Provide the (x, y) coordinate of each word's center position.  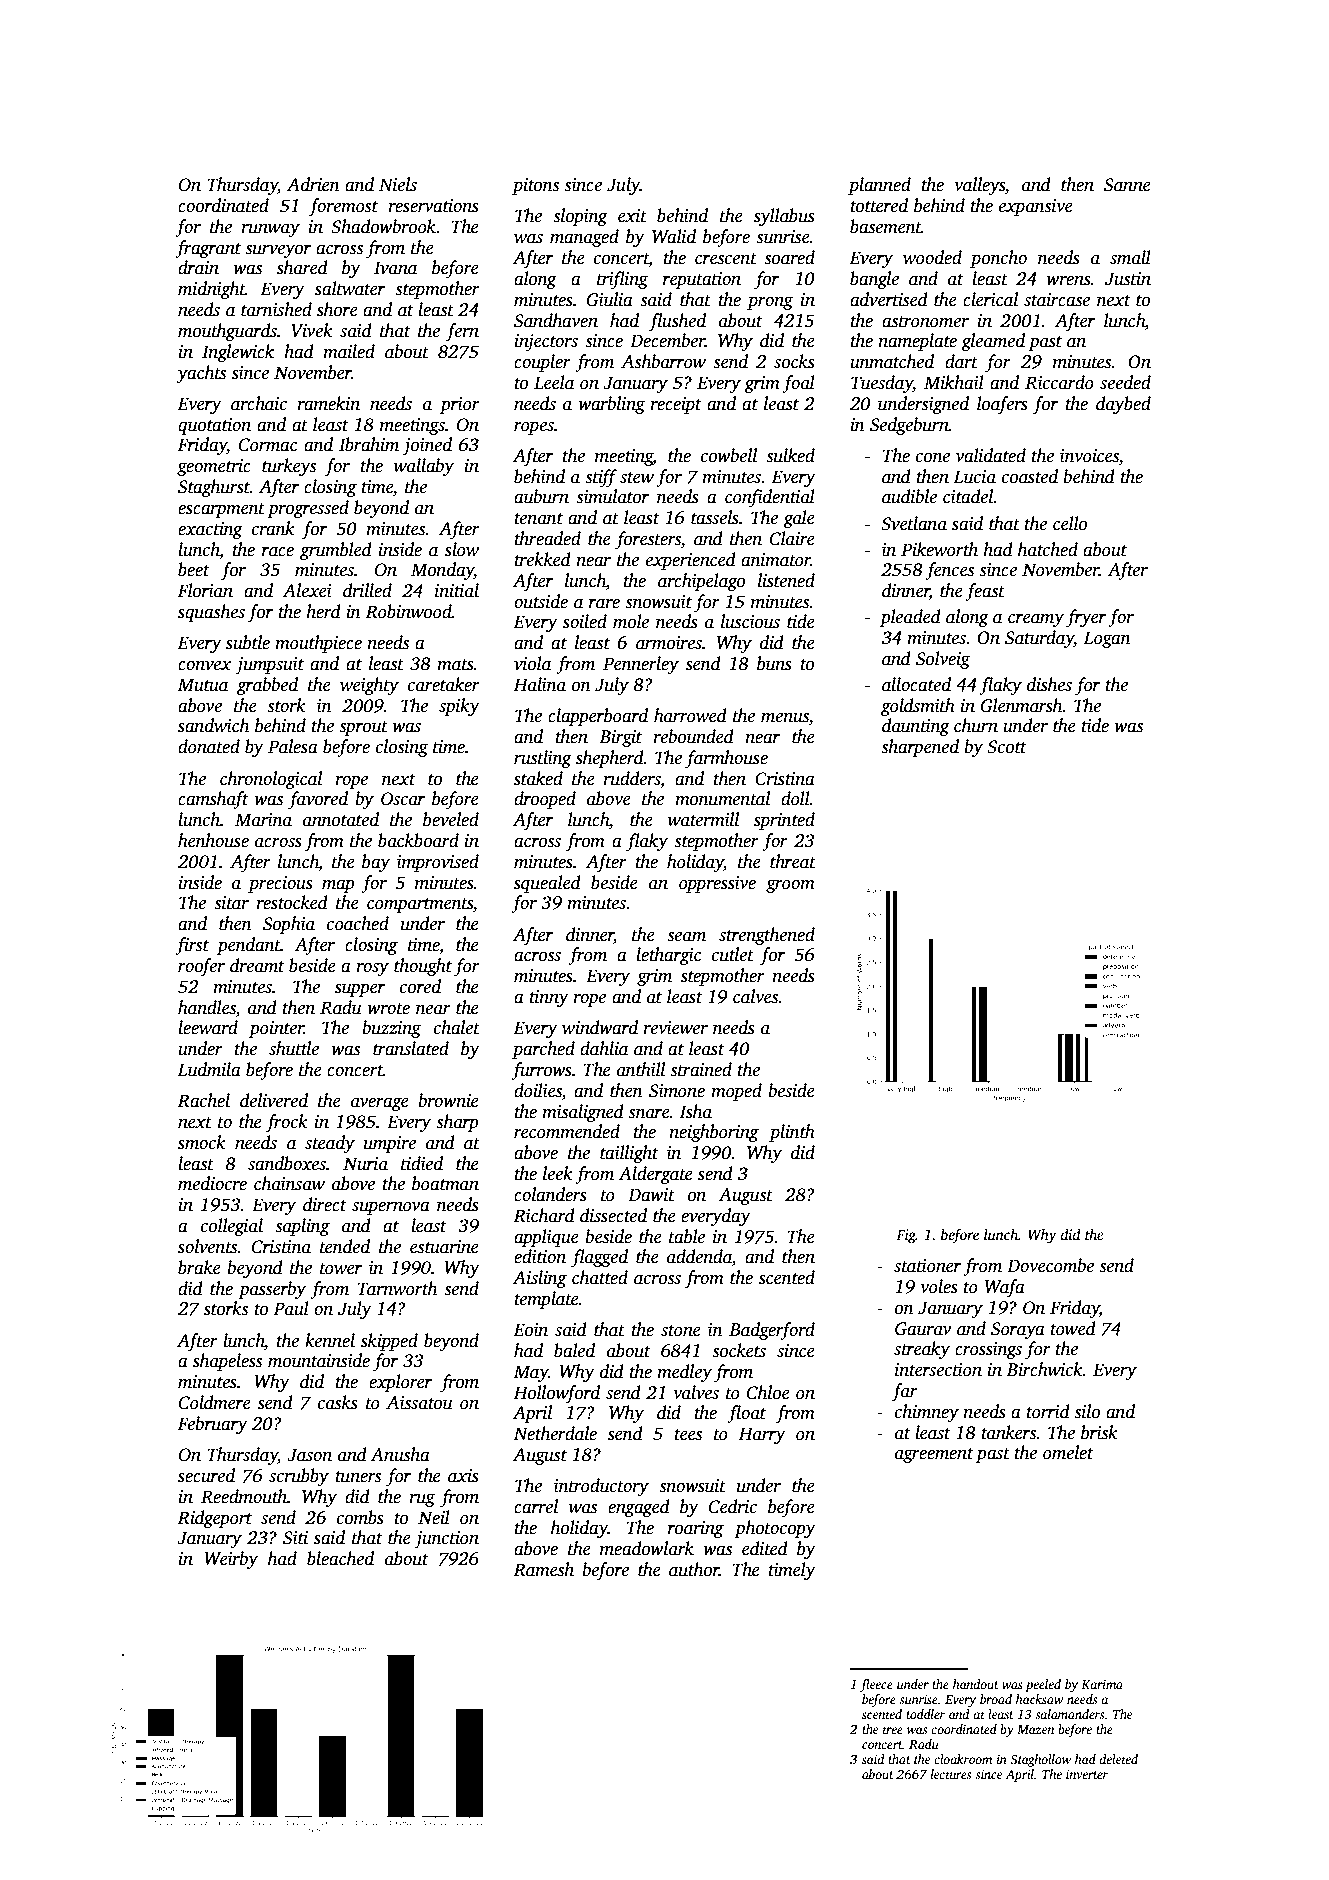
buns (774, 663)
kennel (330, 1340)
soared (789, 257)
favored (318, 800)
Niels (398, 184)
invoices (1089, 456)
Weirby (231, 1560)
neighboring (714, 1133)
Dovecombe (1050, 1265)
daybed (1123, 405)
